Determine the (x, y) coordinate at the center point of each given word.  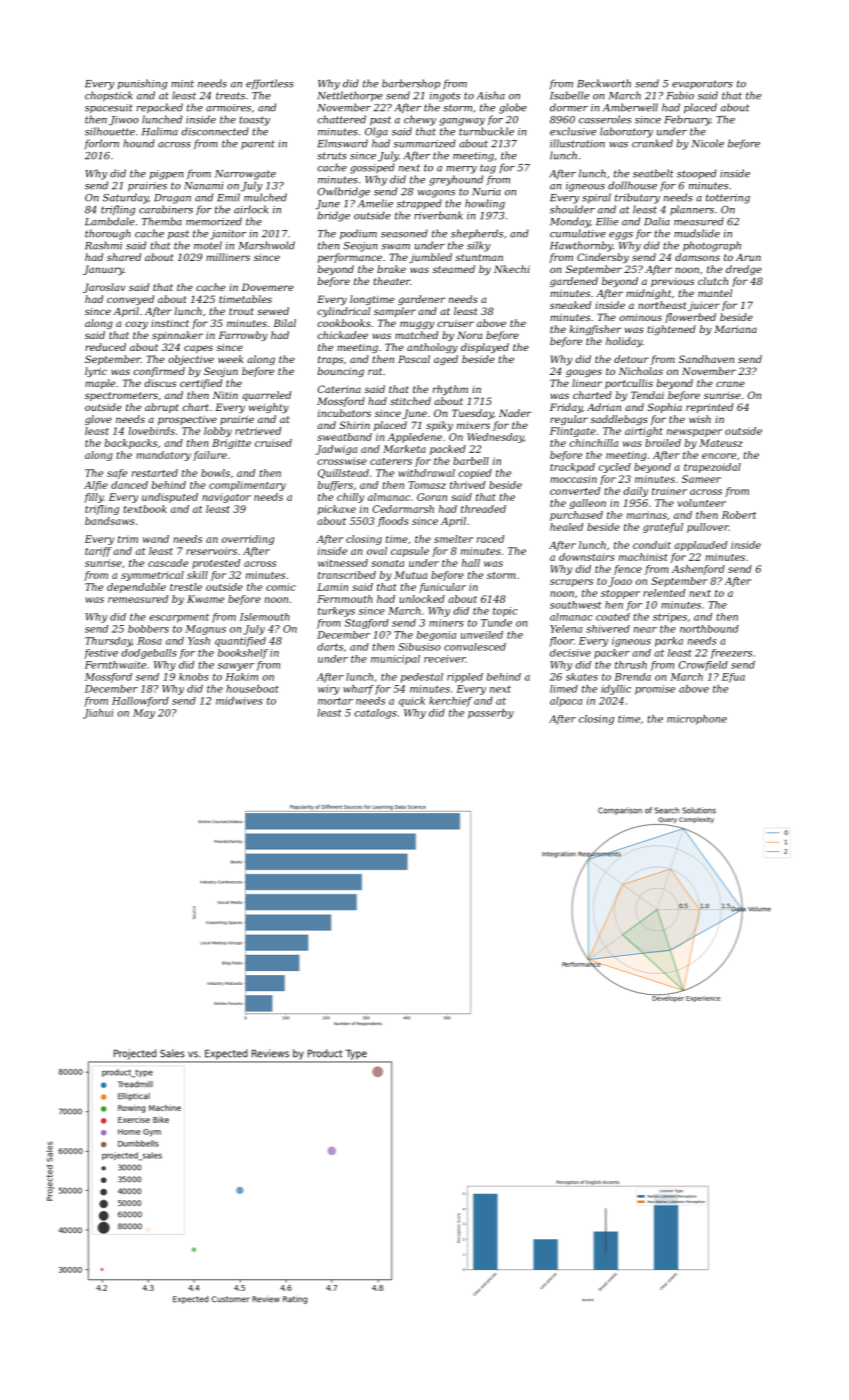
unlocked (422, 599)
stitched (410, 401)
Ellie (607, 221)
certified (201, 384)
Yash (199, 641)
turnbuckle (486, 131)
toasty (254, 121)
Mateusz (721, 443)
